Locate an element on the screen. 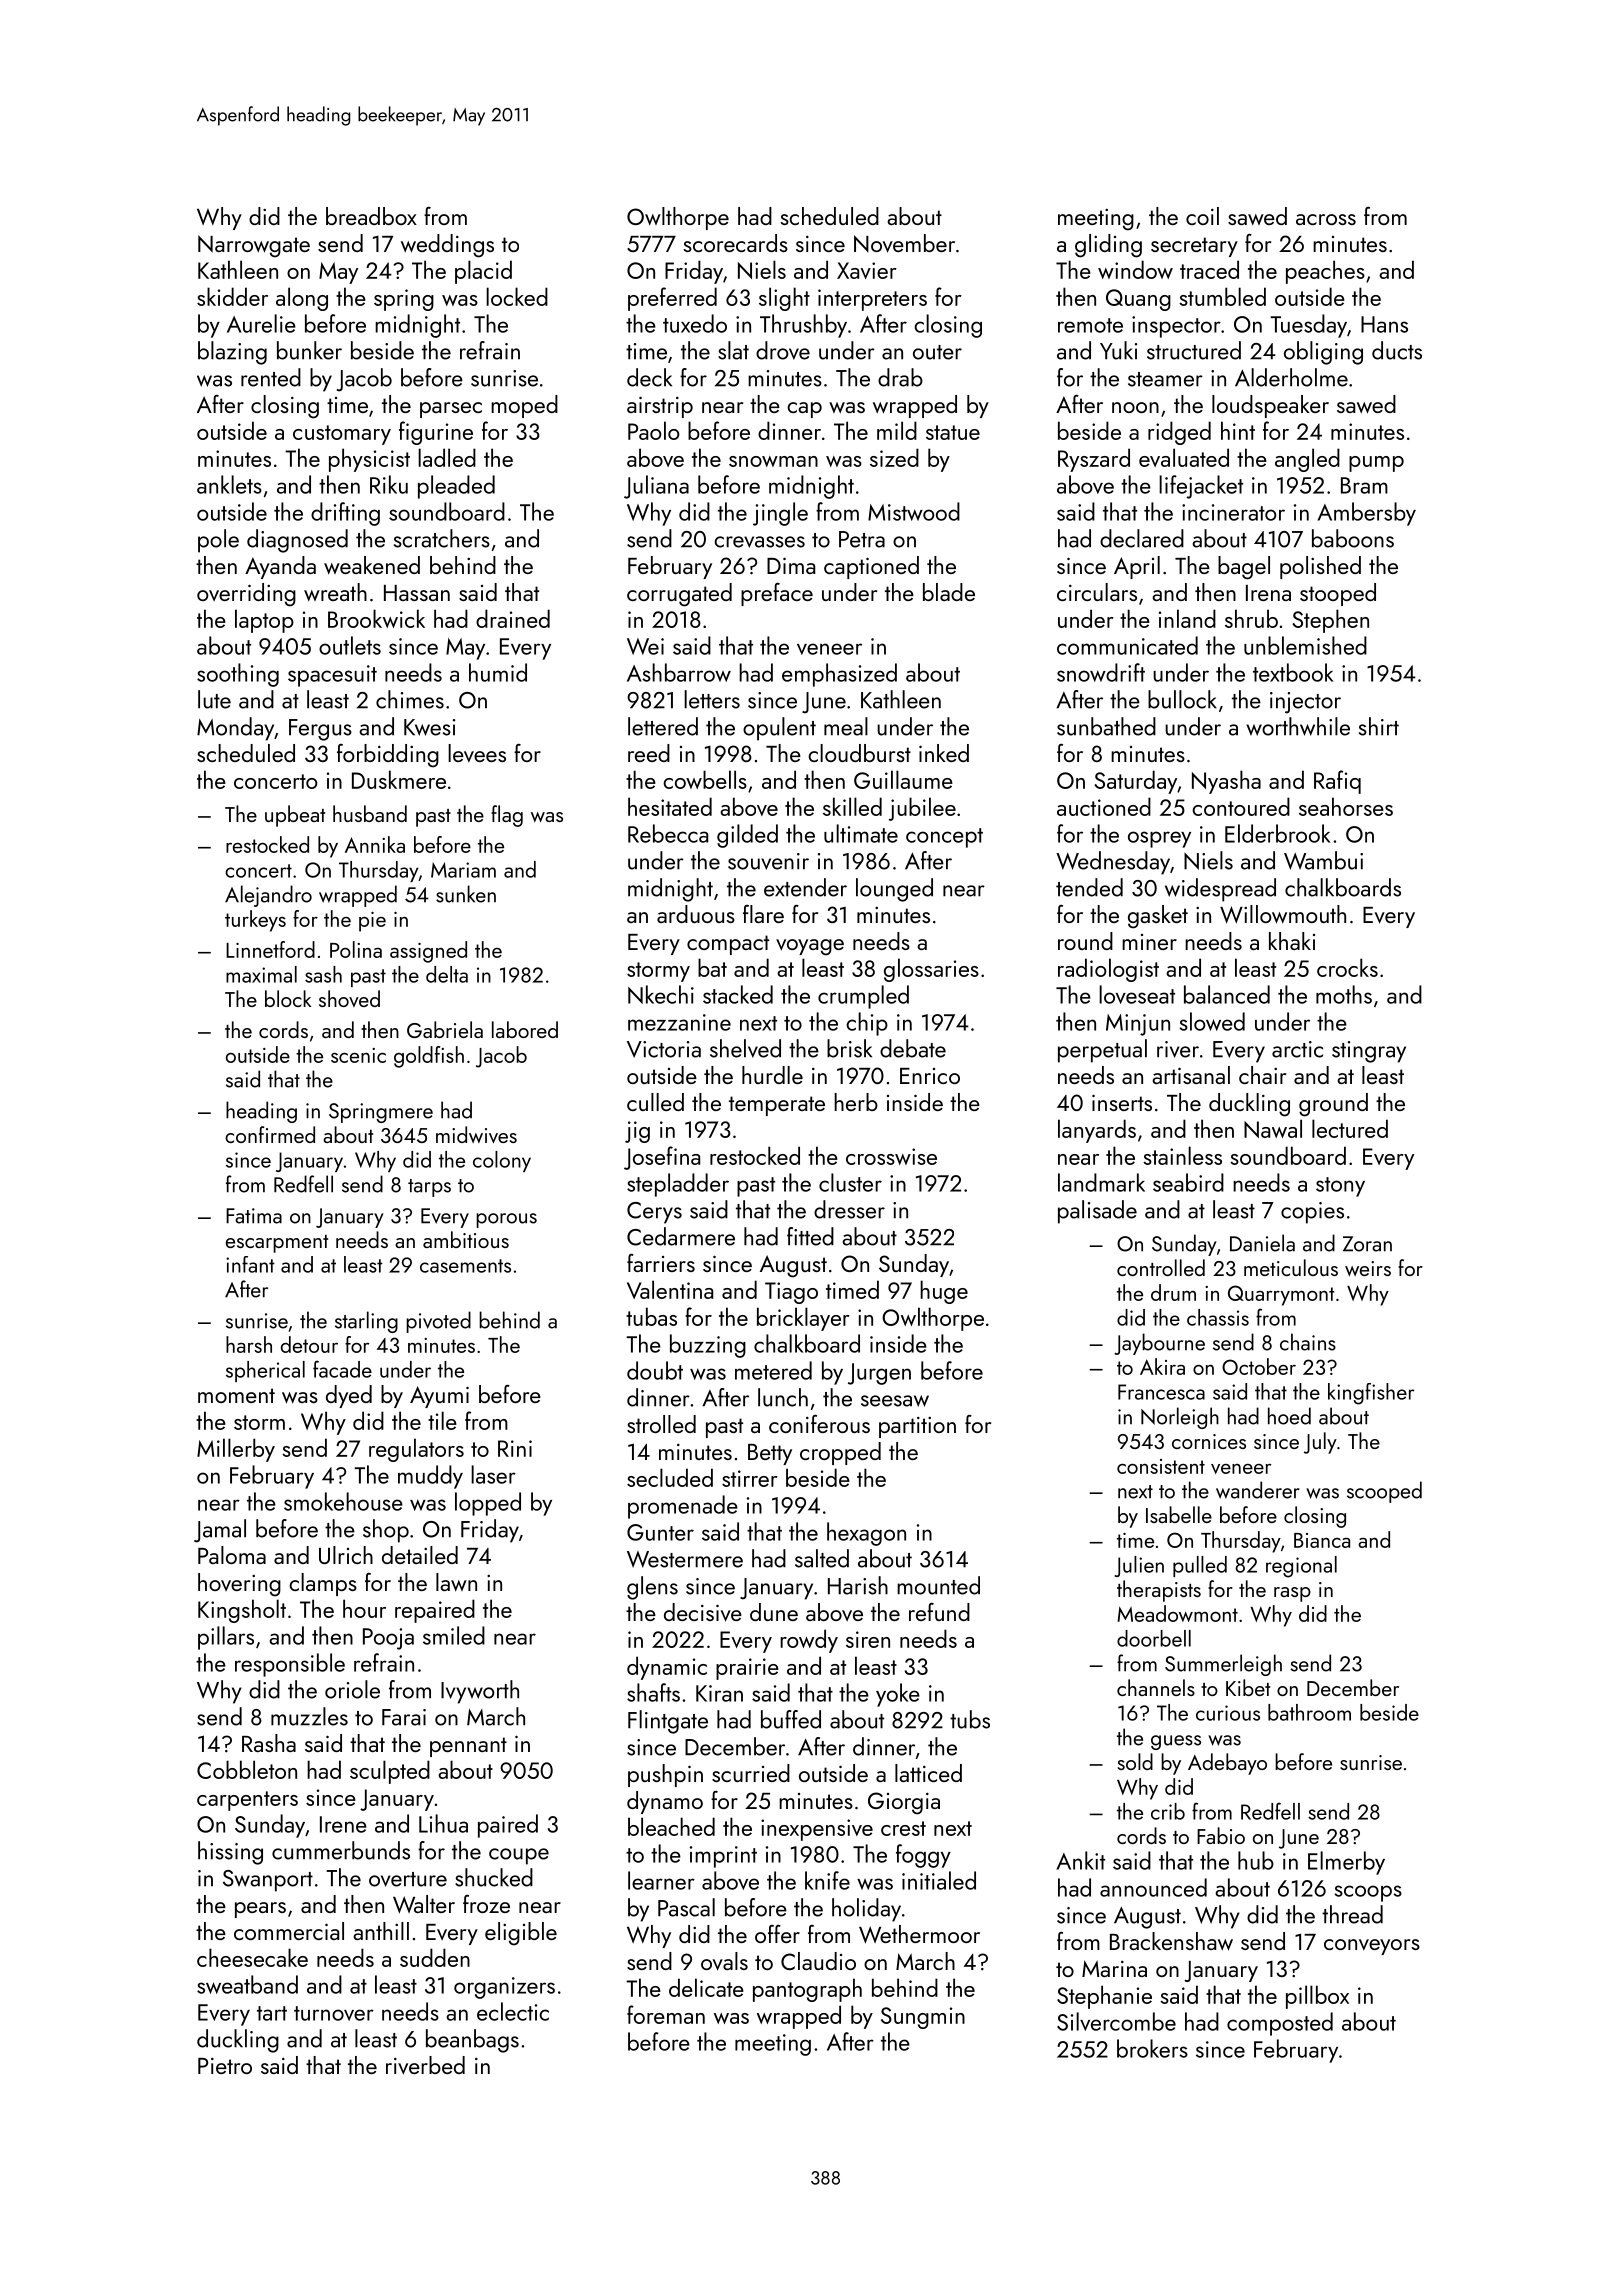 The height and width of the screenshot is (2292, 1620). inland is located at coordinates (1187, 618).
